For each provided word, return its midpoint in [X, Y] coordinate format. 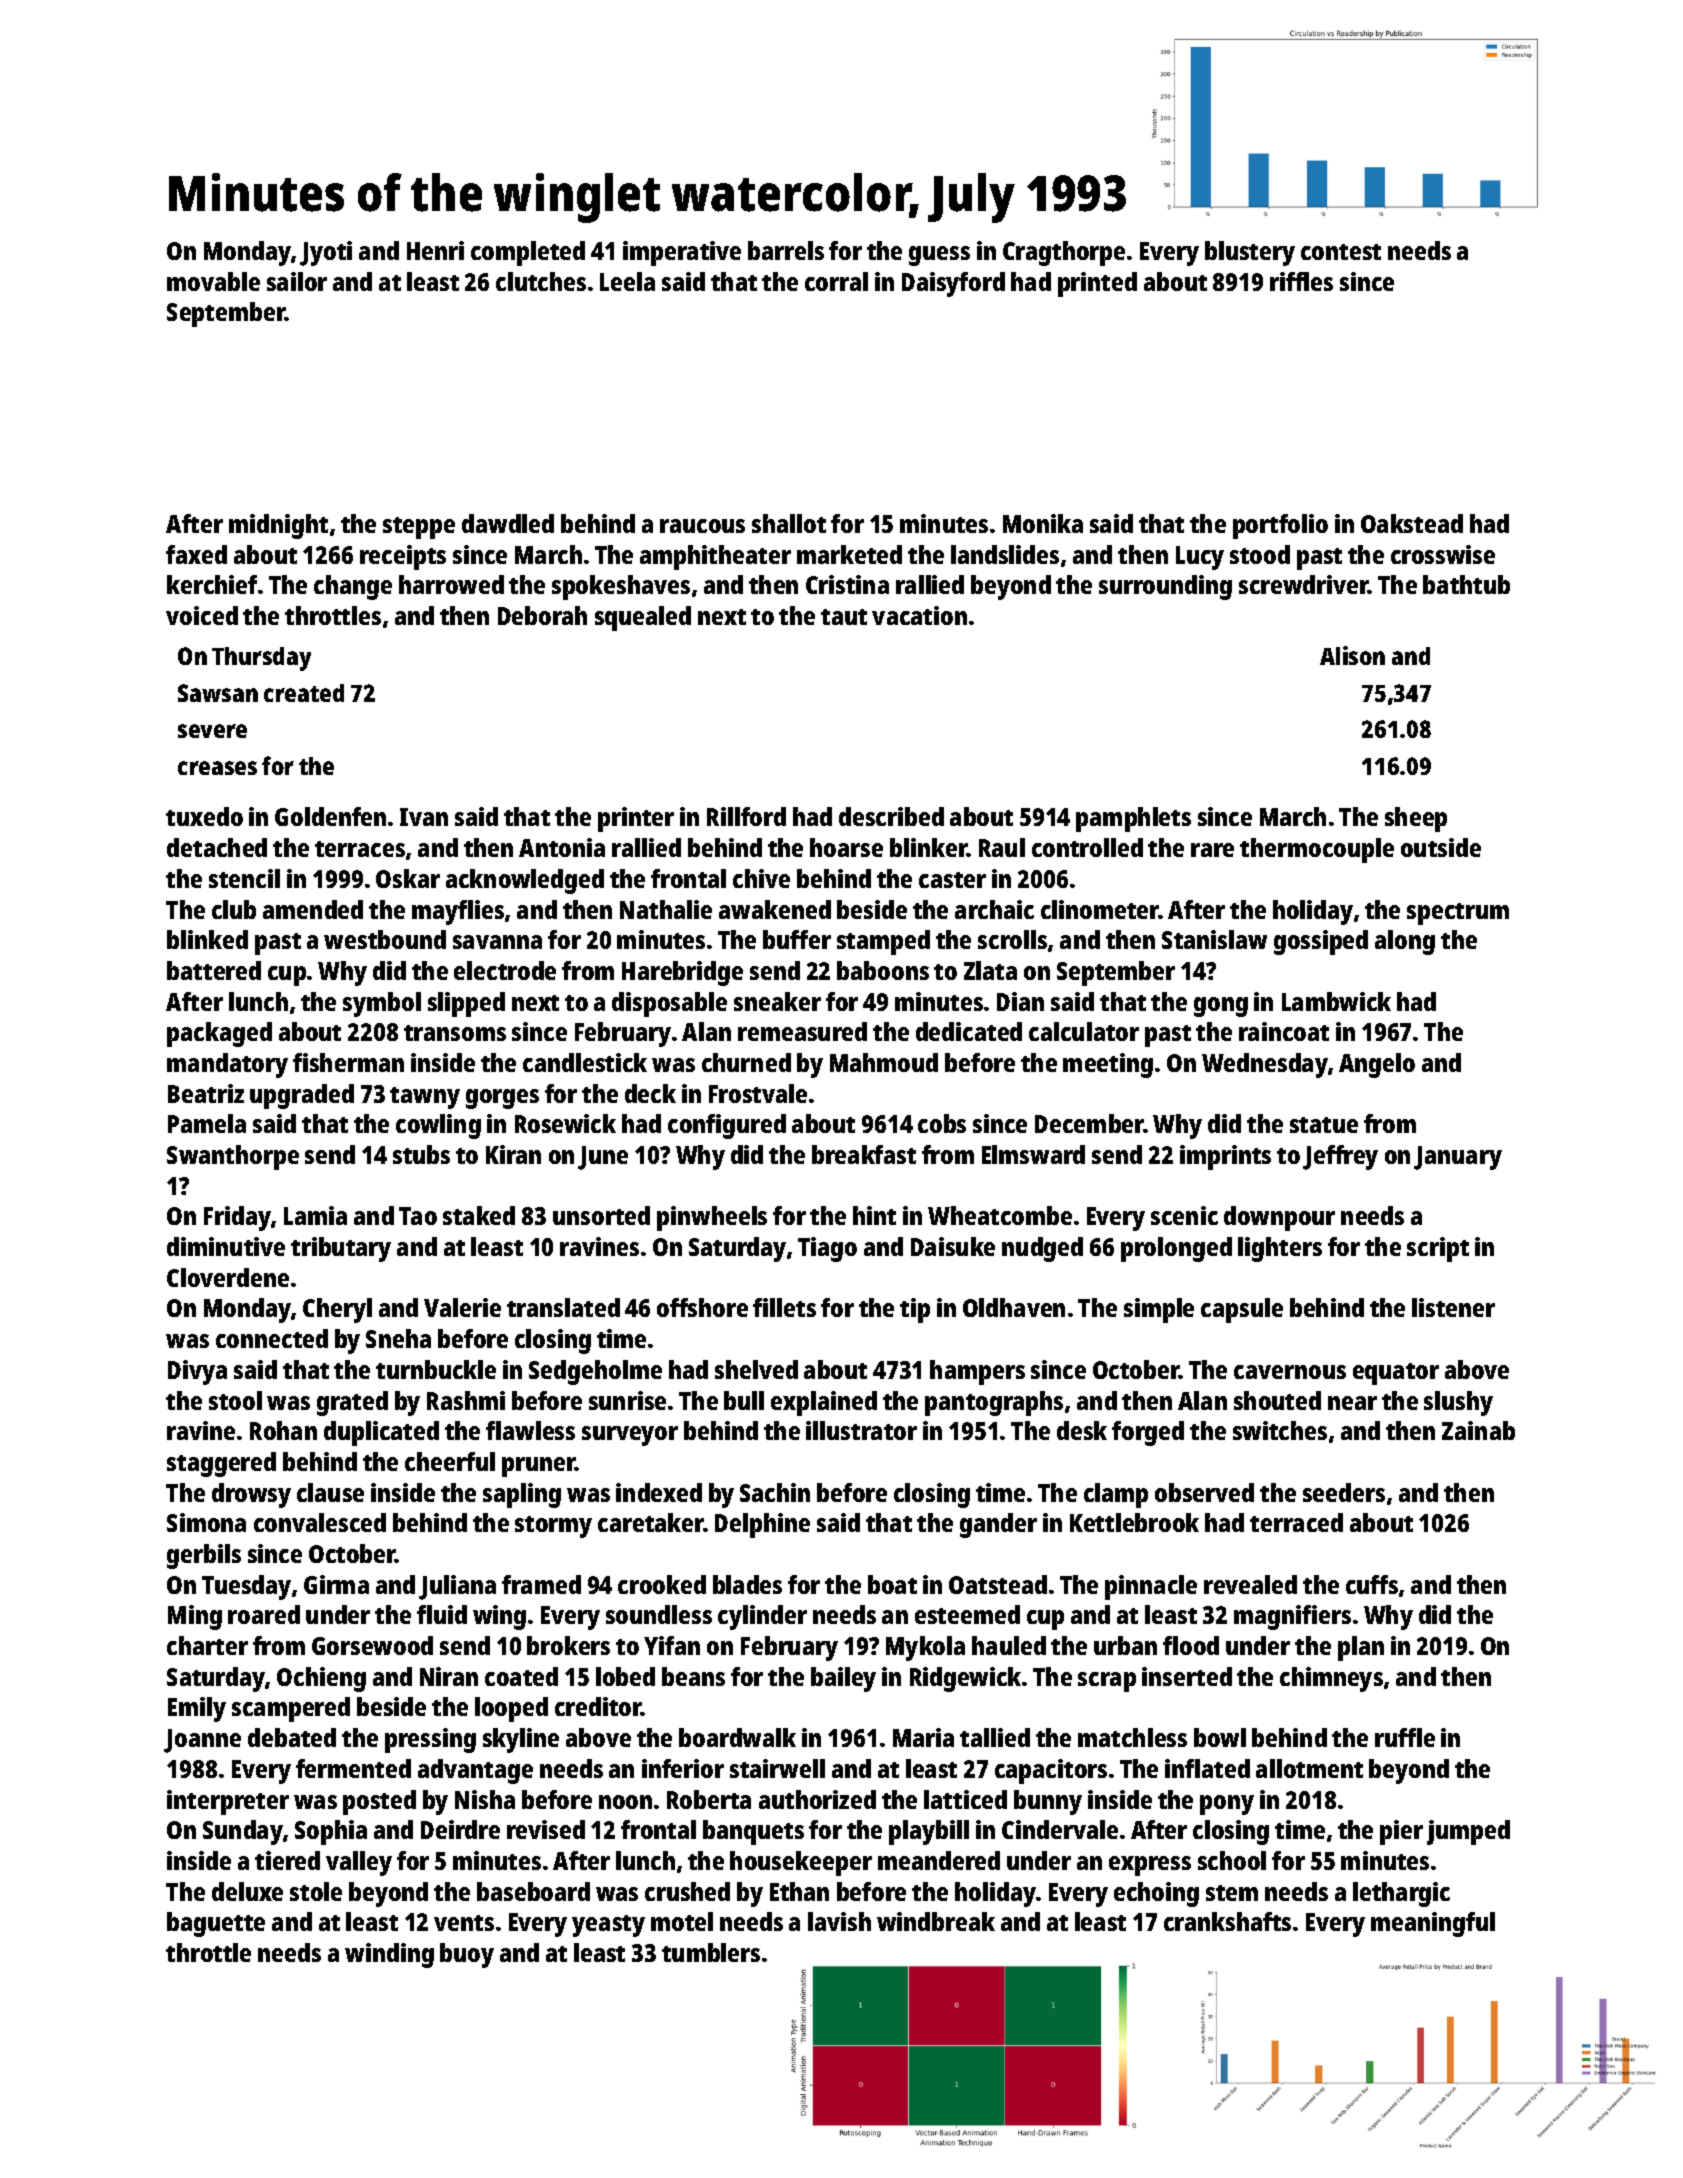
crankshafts [1227, 1921]
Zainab [1478, 1430]
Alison [1352, 655]
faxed [196, 554]
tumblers [711, 1952]
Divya [197, 1372]
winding [389, 1955]
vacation [919, 615]
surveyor [630, 1436]
